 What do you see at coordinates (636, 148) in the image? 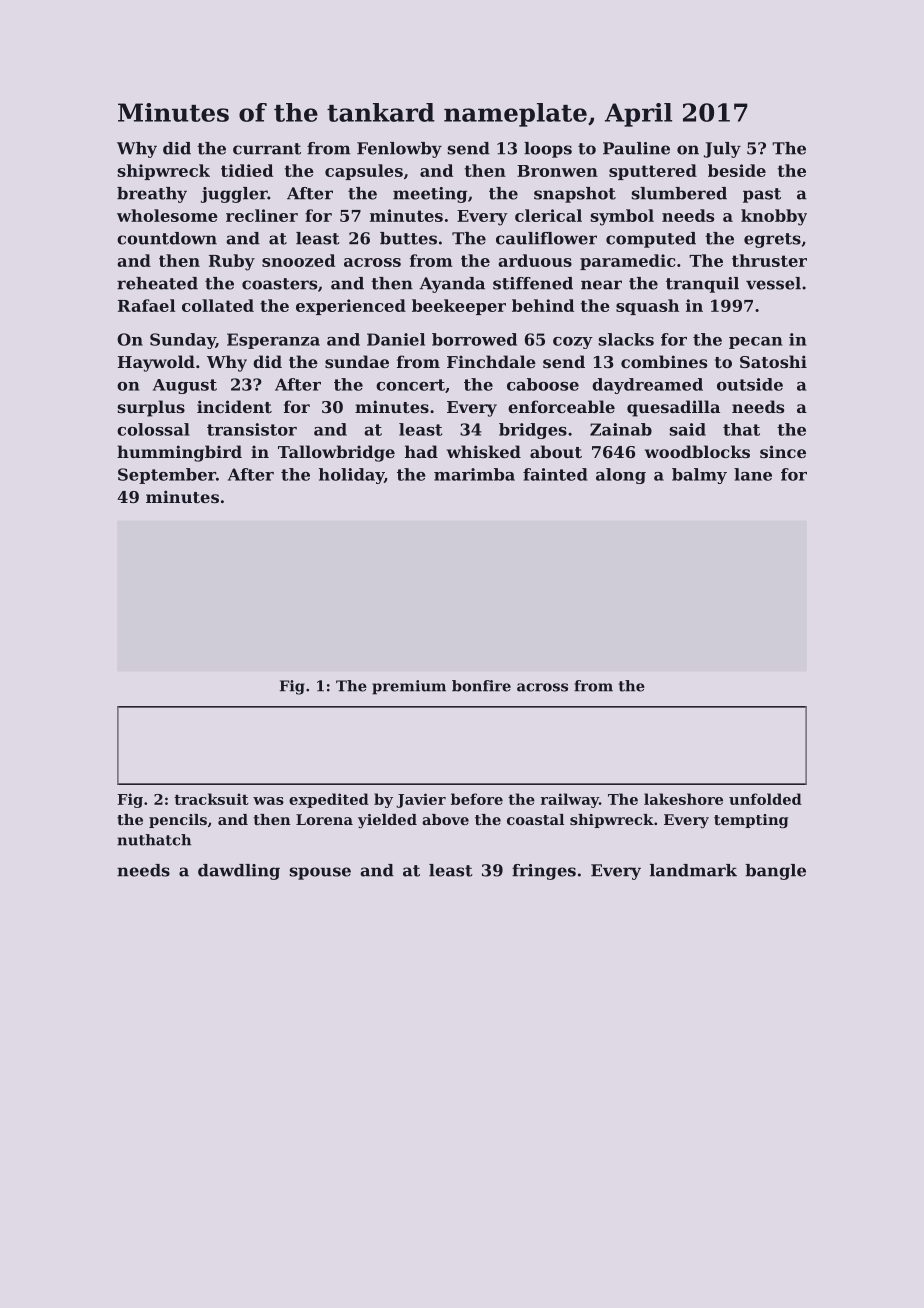
I see `Pauline` at bounding box center [636, 148].
